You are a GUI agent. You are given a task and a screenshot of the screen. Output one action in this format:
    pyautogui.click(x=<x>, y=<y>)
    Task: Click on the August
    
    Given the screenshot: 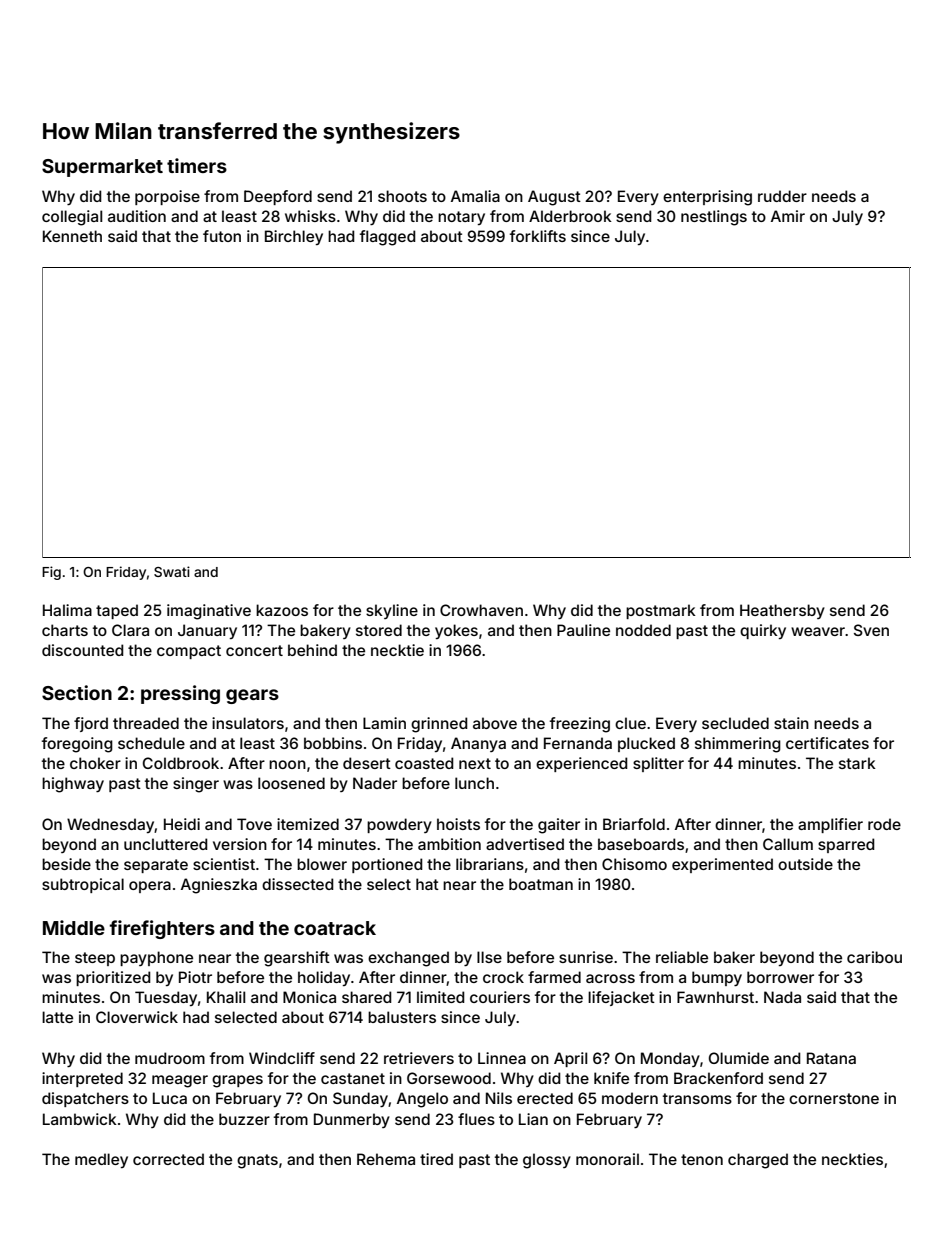 What is the action you would take?
    pyautogui.click(x=554, y=198)
